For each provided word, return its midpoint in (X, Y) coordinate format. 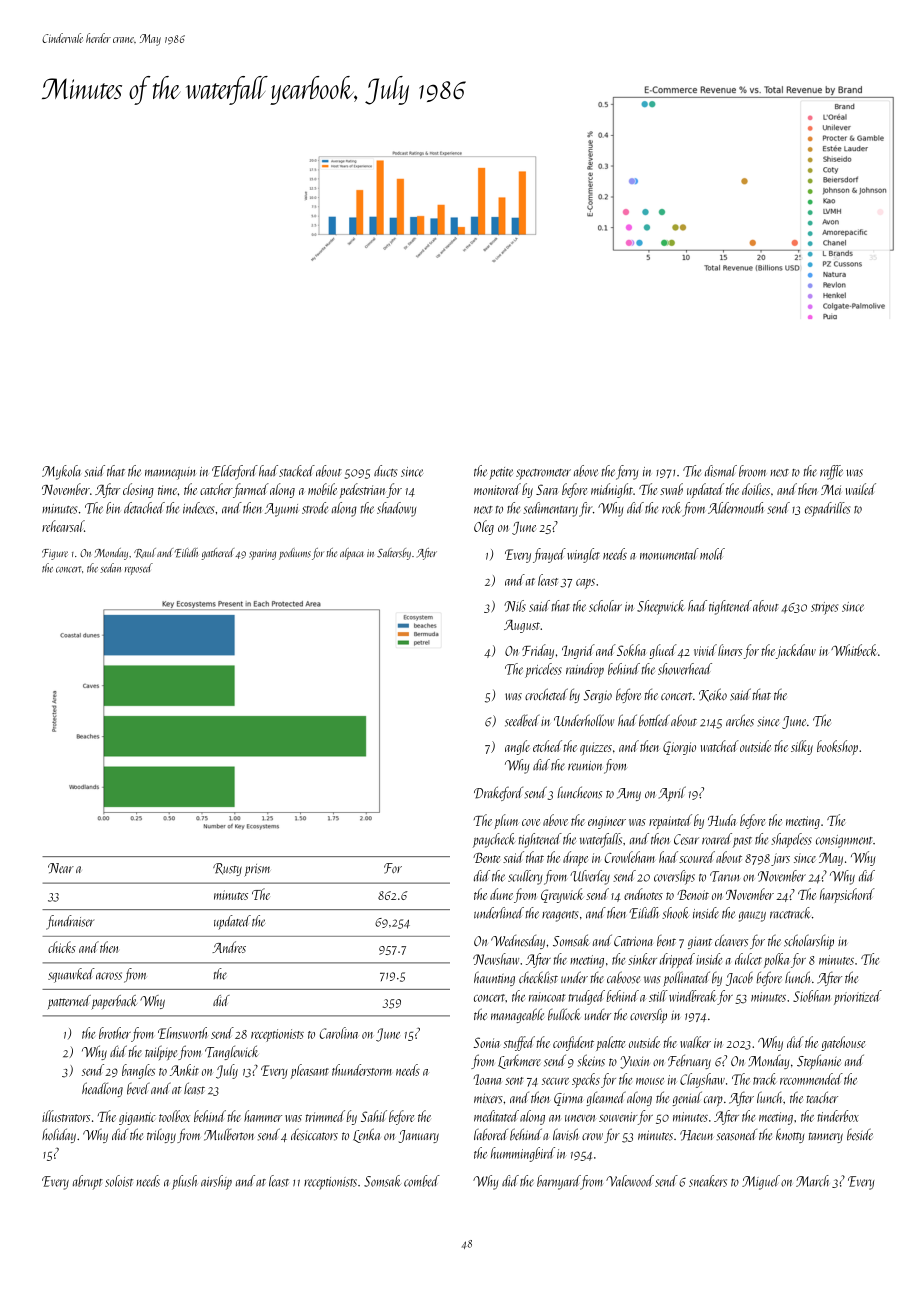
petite (501, 473)
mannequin (170, 473)
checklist (538, 977)
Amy (629, 794)
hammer (263, 1116)
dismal (721, 471)
